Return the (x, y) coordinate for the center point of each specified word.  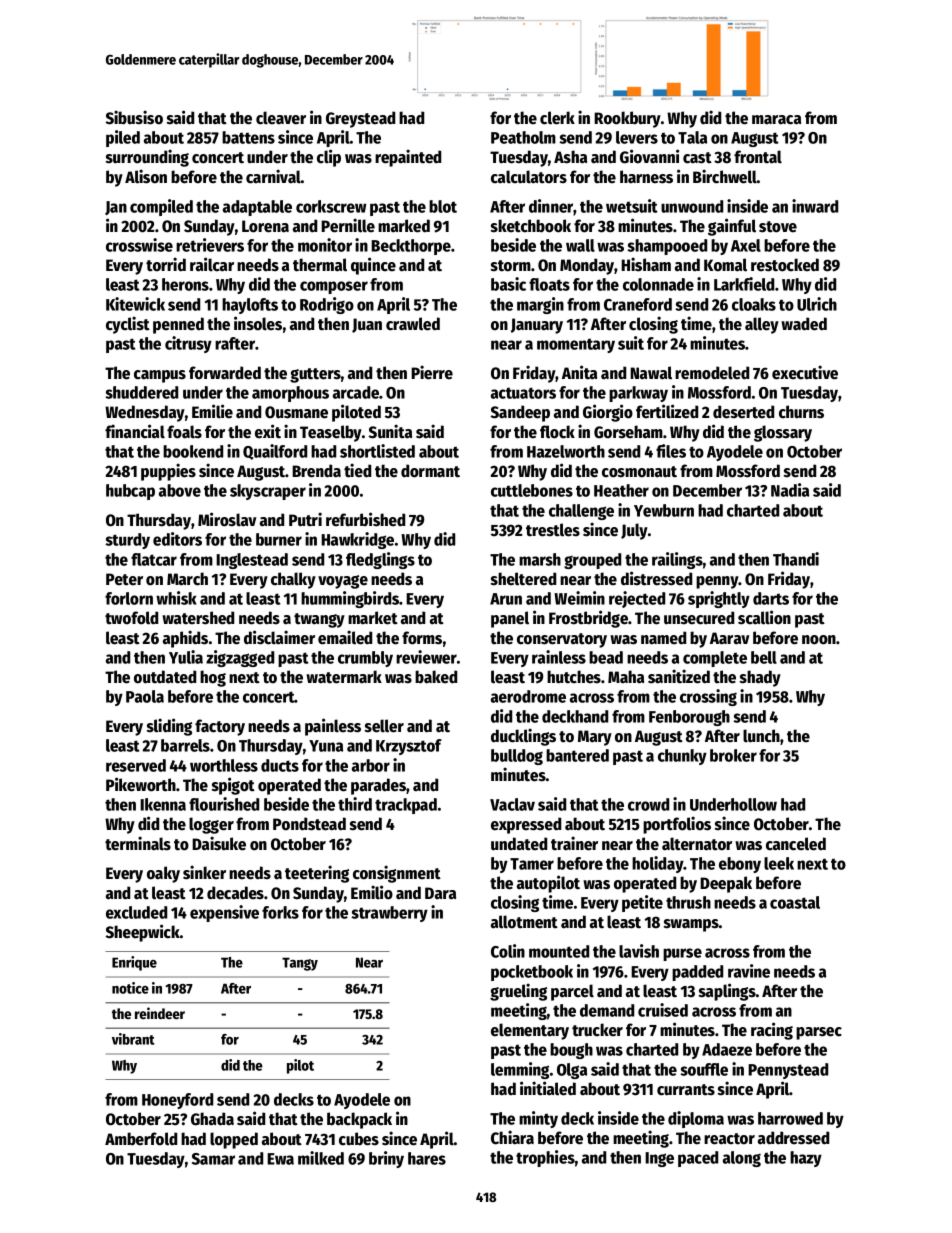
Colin (508, 951)
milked (321, 1158)
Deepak (726, 884)
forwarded (225, 373)
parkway (638, 394)
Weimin (579, 598)
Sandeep (520, 413)
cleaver (281, 118)
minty (538, 1119)
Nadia (790, 490)
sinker (204, 872)
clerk (557, 118)
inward (815, 206)
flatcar (154, 559)
